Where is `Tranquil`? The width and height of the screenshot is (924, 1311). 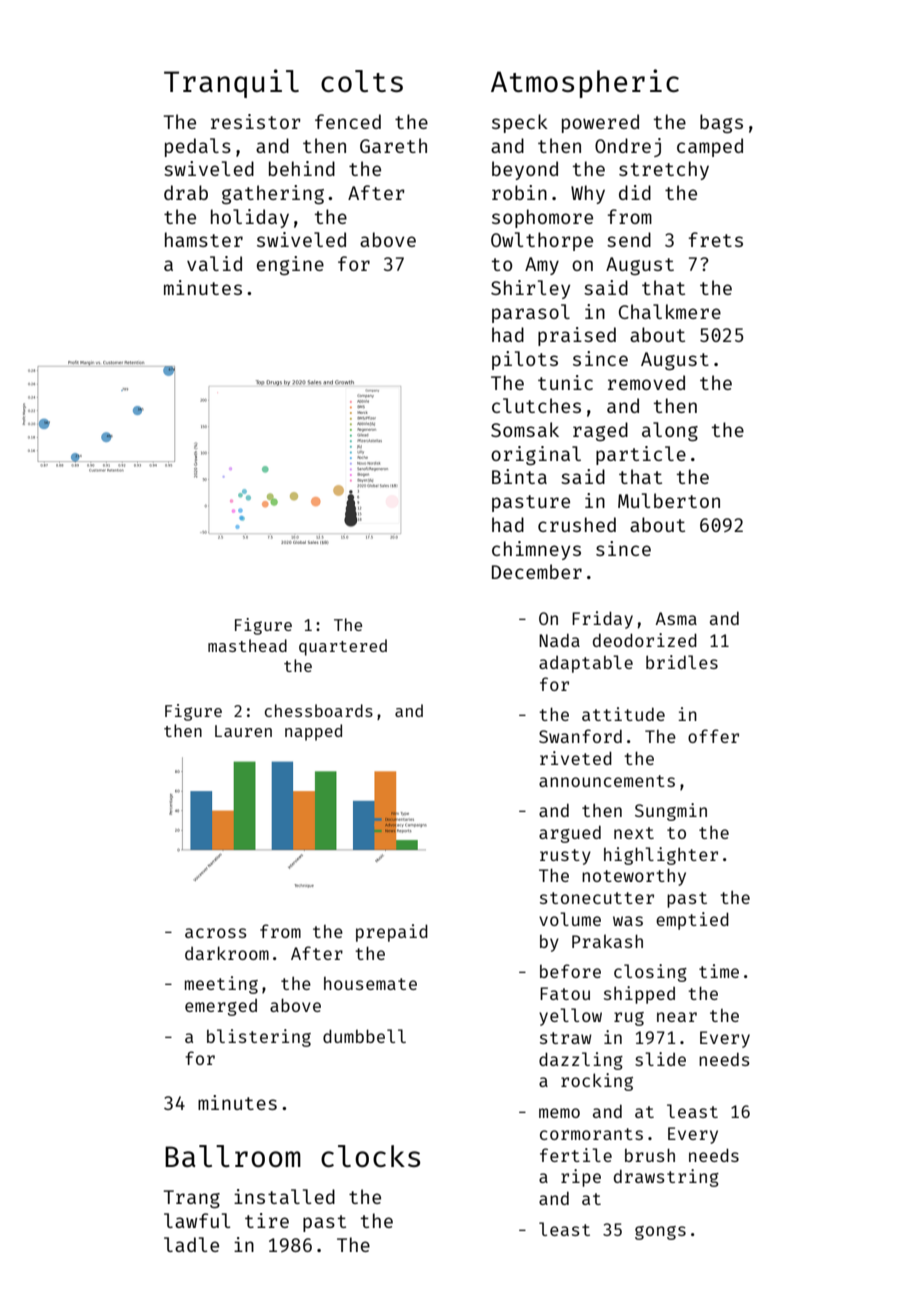
Tranquil is located at coordinates (231, 83).
